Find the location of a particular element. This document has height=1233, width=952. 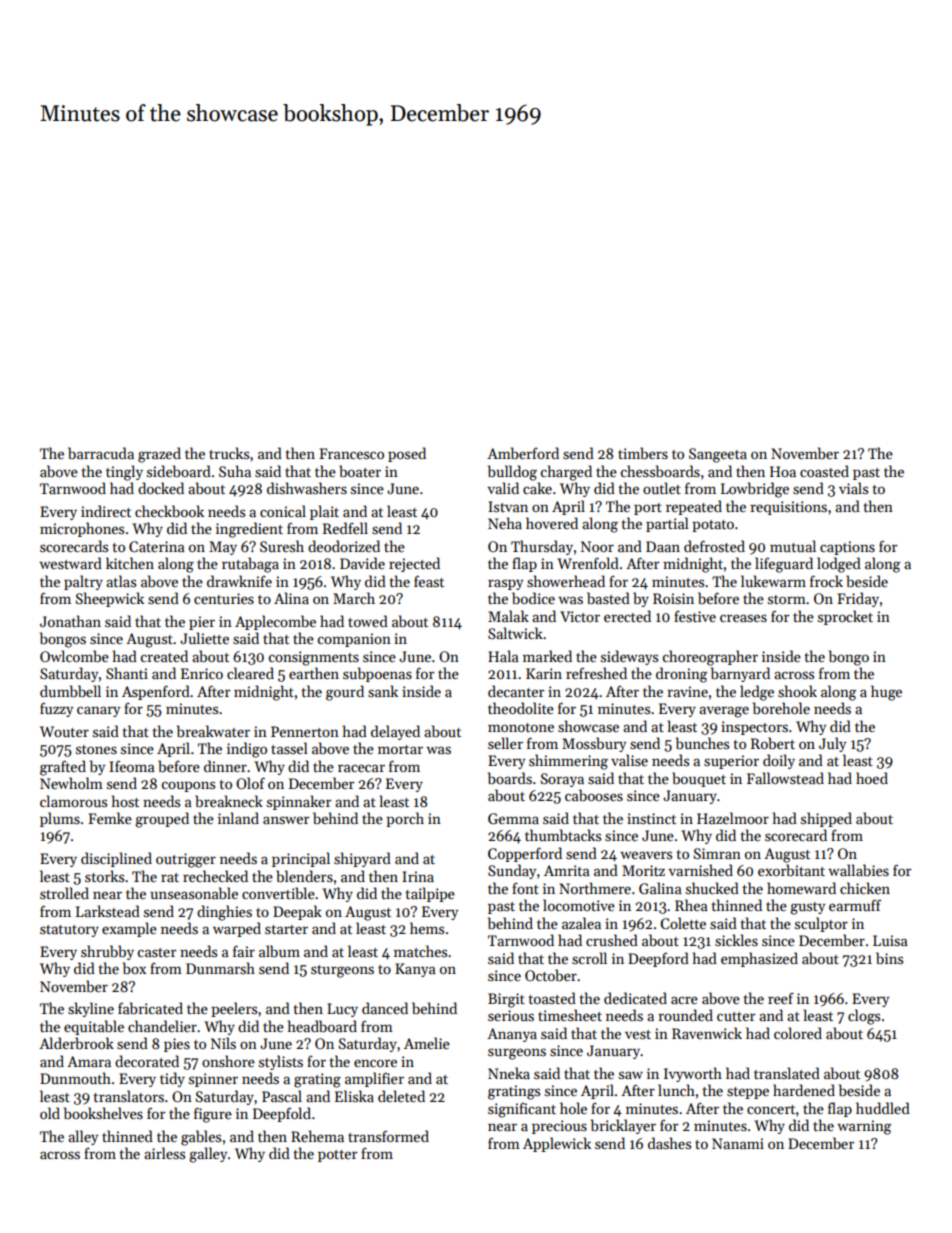

mutual is located at coordinates (793, 546).
